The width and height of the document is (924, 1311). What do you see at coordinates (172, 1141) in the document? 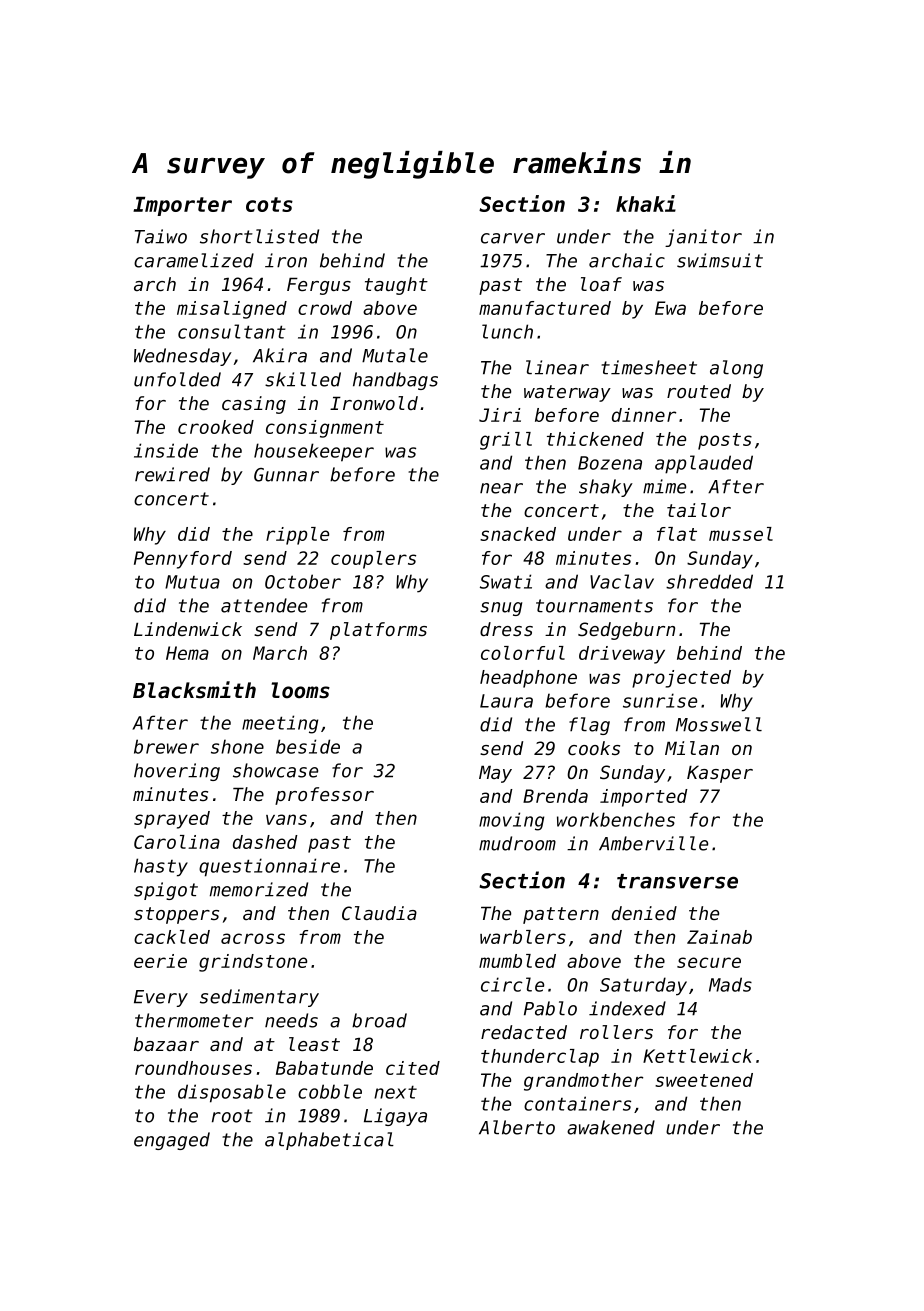
I see `engaged` at bounding box center [172, 1141].
